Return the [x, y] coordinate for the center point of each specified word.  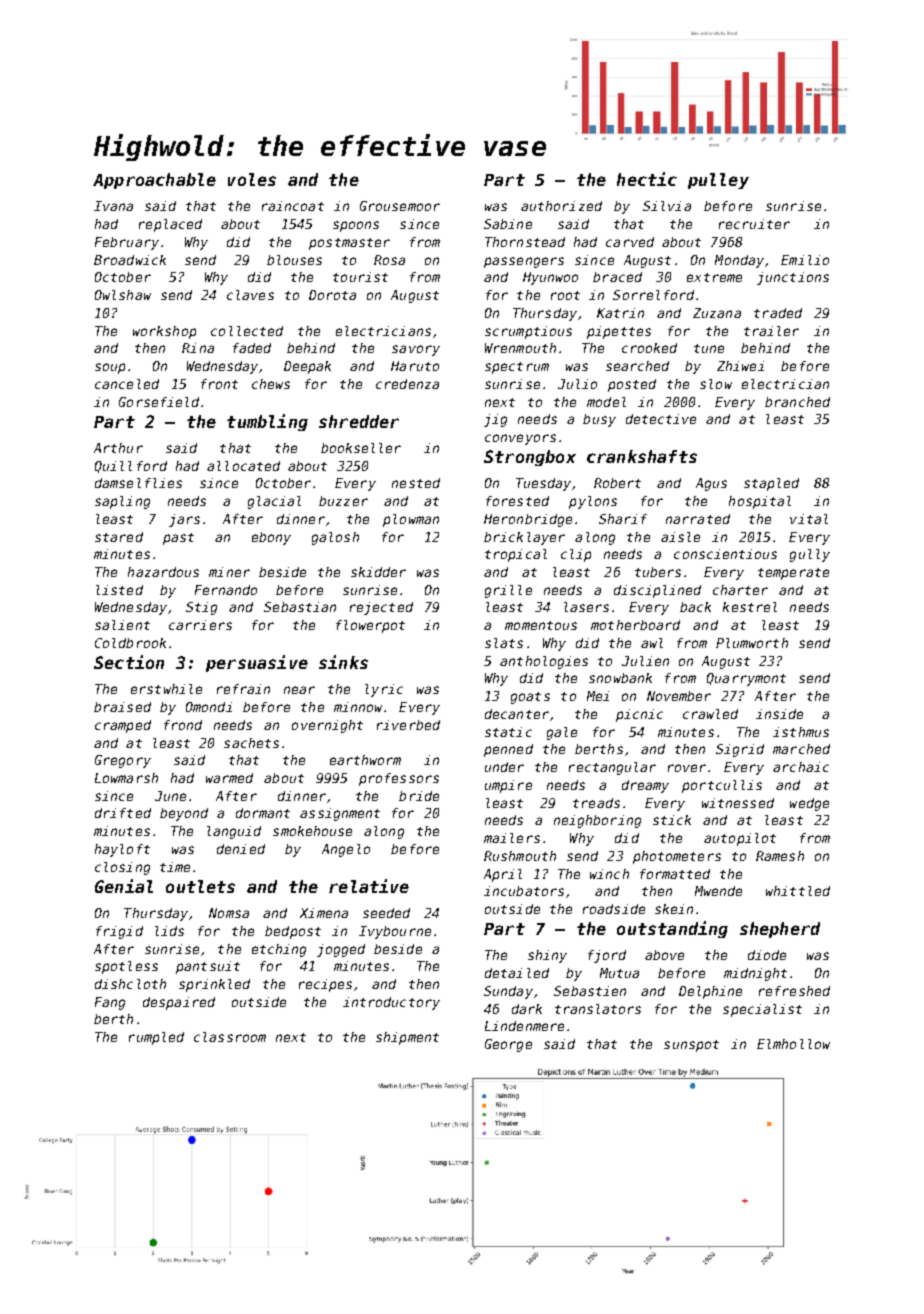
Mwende [718, 891]
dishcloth [130, 984]
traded [778, 313]
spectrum [517, 368]
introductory [391, 1003]
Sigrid [740, 750]
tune [709, 348]
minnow [358, 707]
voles [252, 179]
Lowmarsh [126, 778]
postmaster [349, 244]
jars [184, 520]
